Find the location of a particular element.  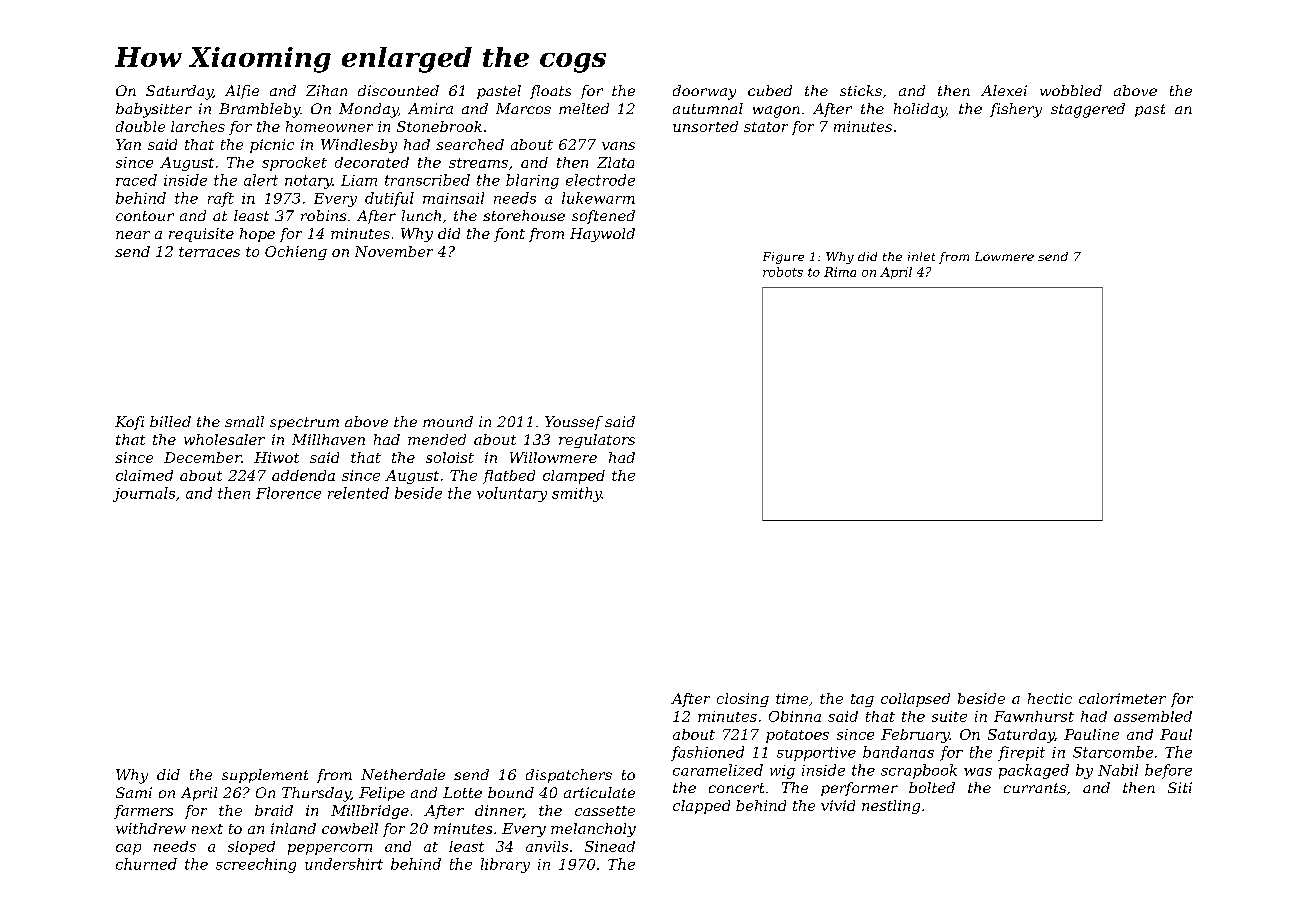

Monday is located at coordinates (368, 110).
